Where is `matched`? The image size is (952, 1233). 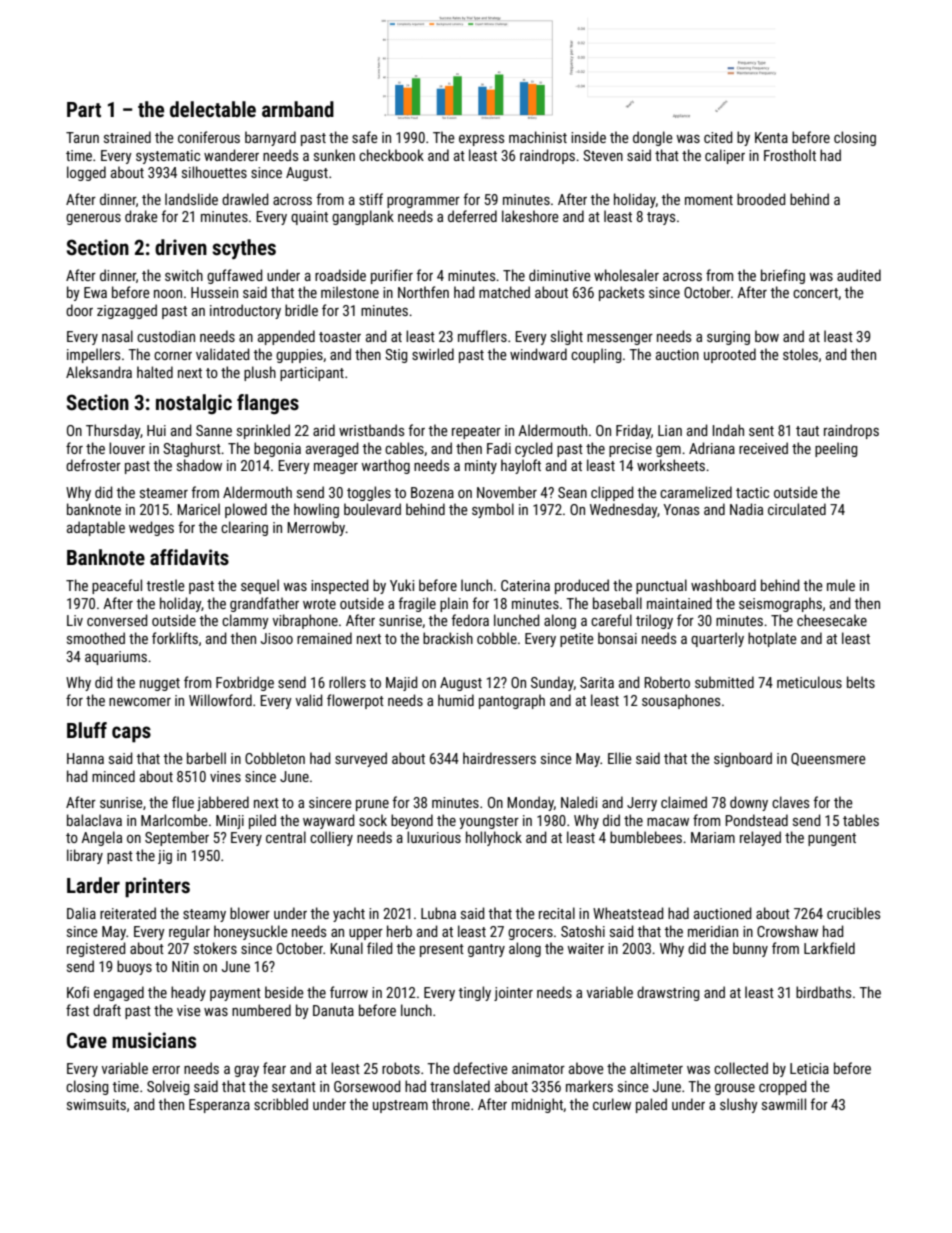 matched is located at coordinates (504, 292).
